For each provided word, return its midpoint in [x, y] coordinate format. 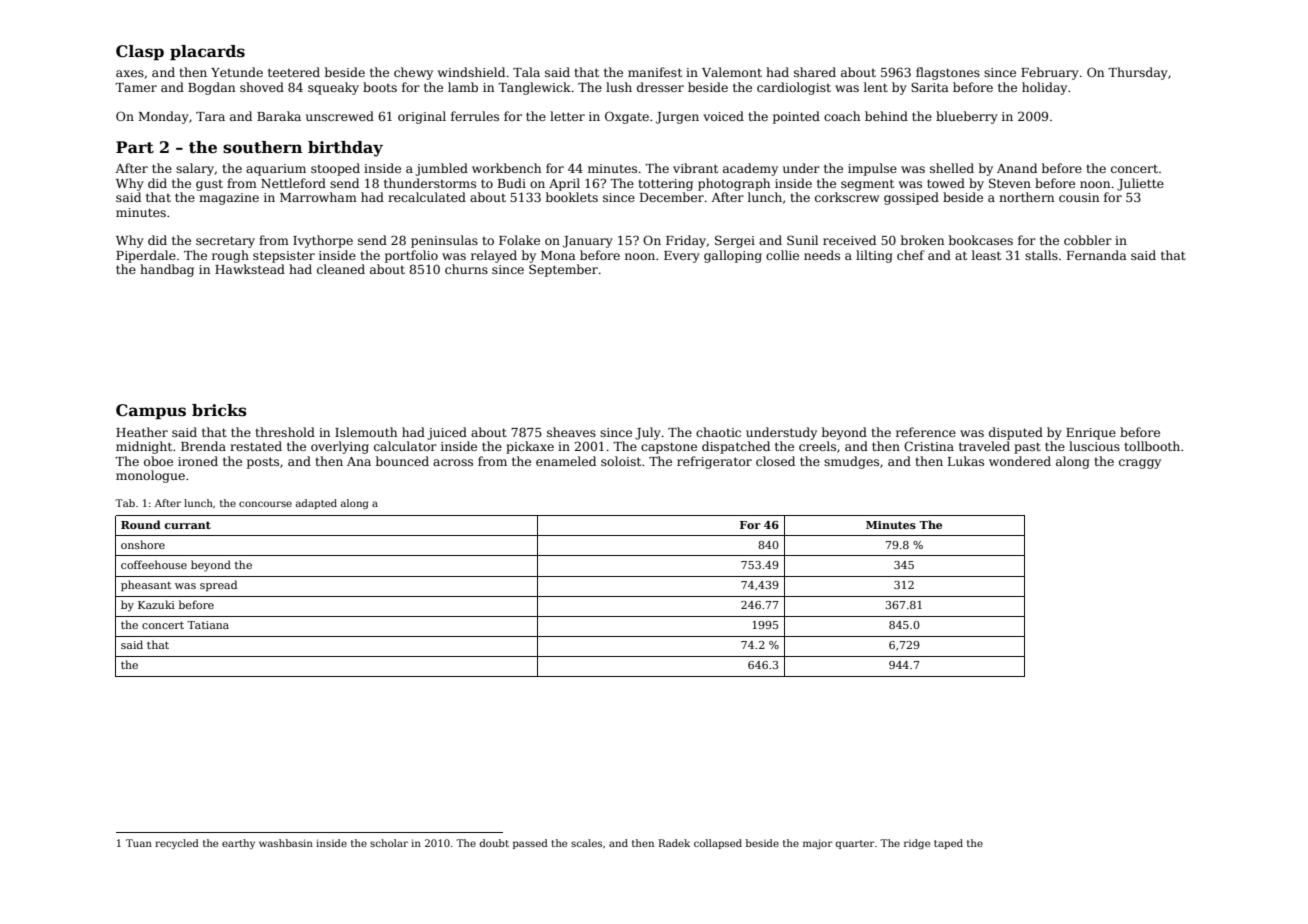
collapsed [718, 844]
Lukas [966, 461]
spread [218, 585]
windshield [471, 72]
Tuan [139, 843]
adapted [316, 504]
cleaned [341, 269]
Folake [519, 240]
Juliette [1140, 184]
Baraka [279, 116]
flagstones [948, 73]
